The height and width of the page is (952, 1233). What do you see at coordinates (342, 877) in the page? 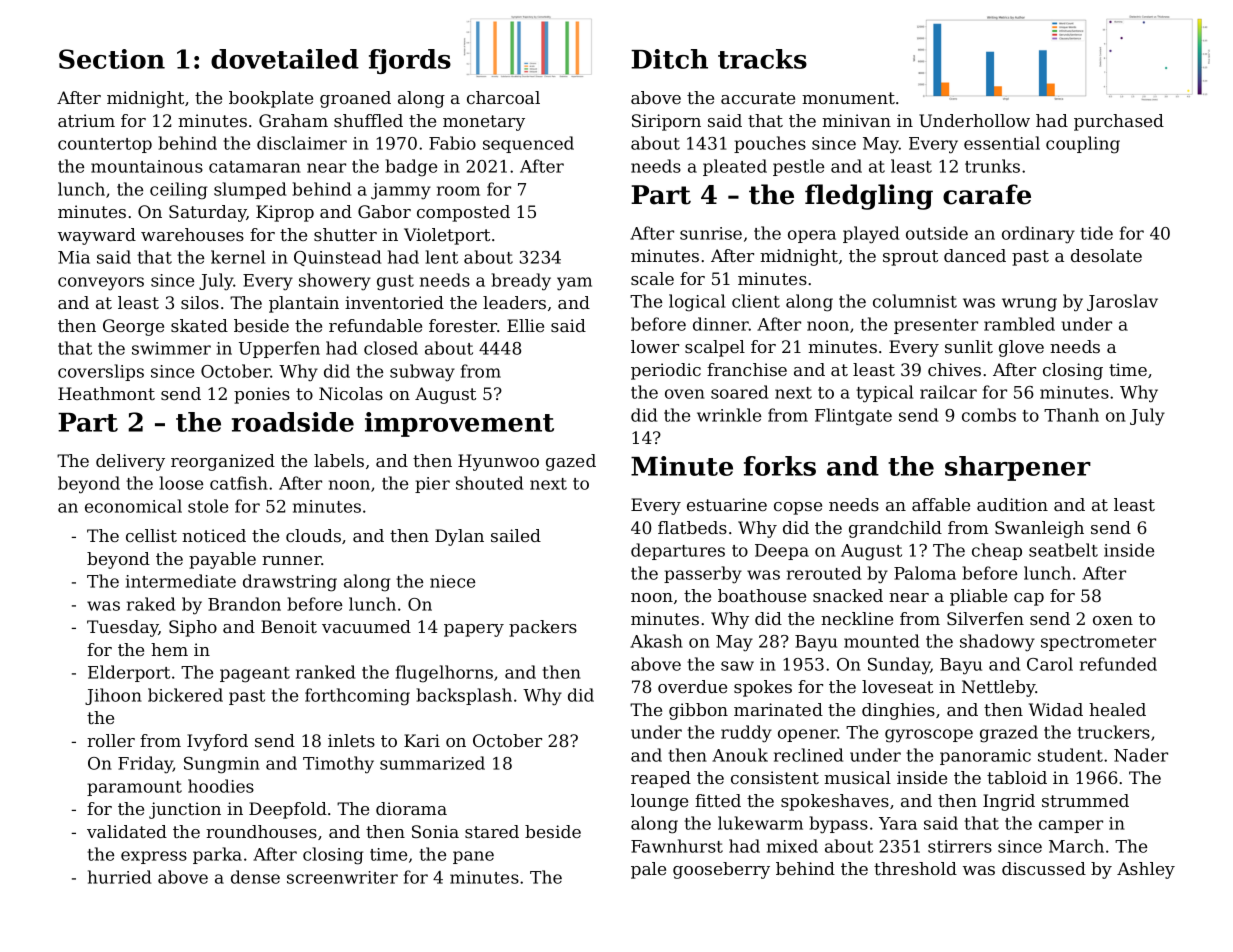
I see `screenwriter` at bounding box center [342, 877].
